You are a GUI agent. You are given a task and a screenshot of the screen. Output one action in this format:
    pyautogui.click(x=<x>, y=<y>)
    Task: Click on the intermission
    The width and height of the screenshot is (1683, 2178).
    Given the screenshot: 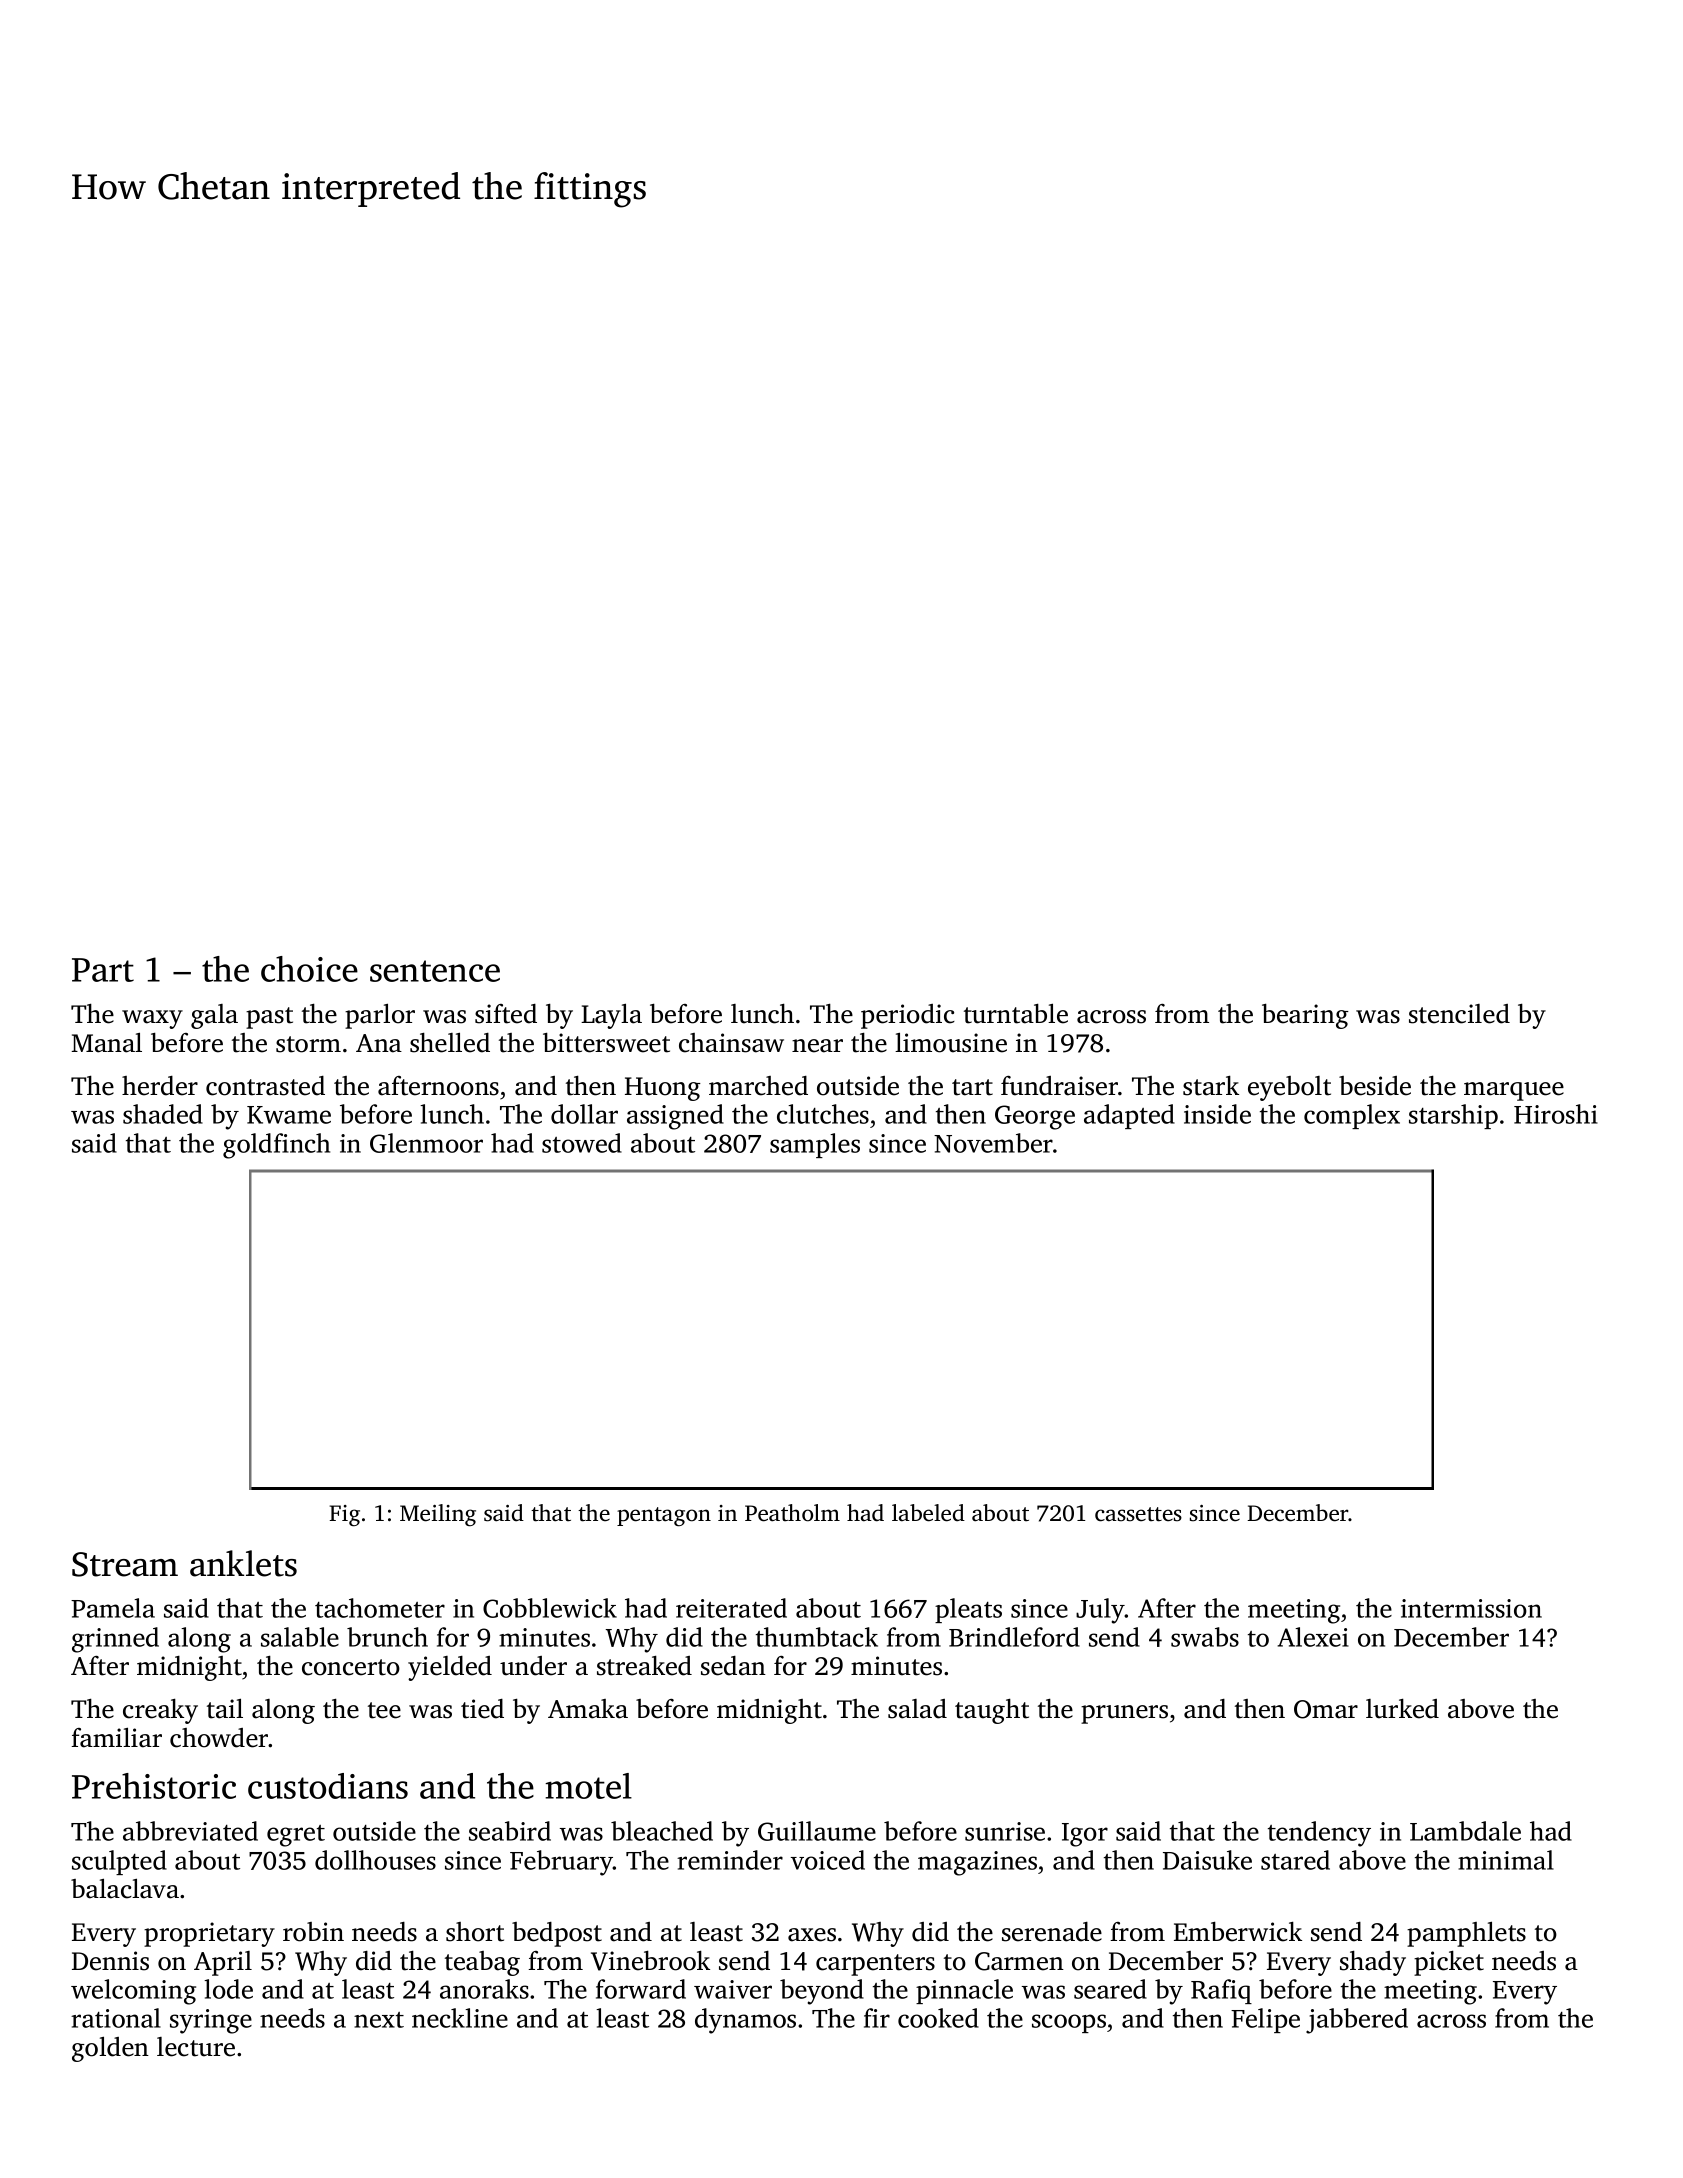 What is the action you would take?
    pyautogui.click(x=1471, y=1608)
